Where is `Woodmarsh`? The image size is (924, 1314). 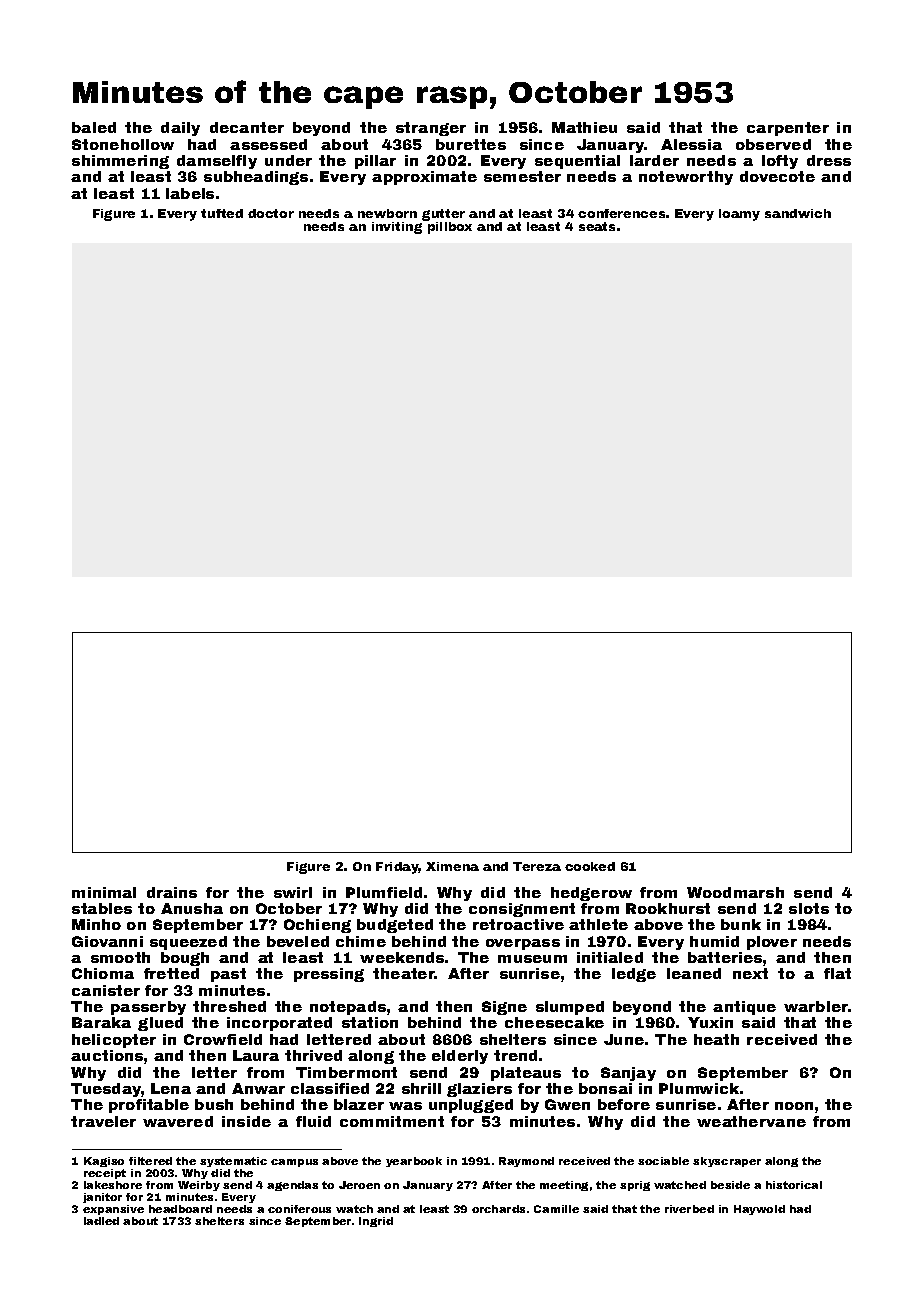 Woodmarsh is located at coordinates (735, 892).
